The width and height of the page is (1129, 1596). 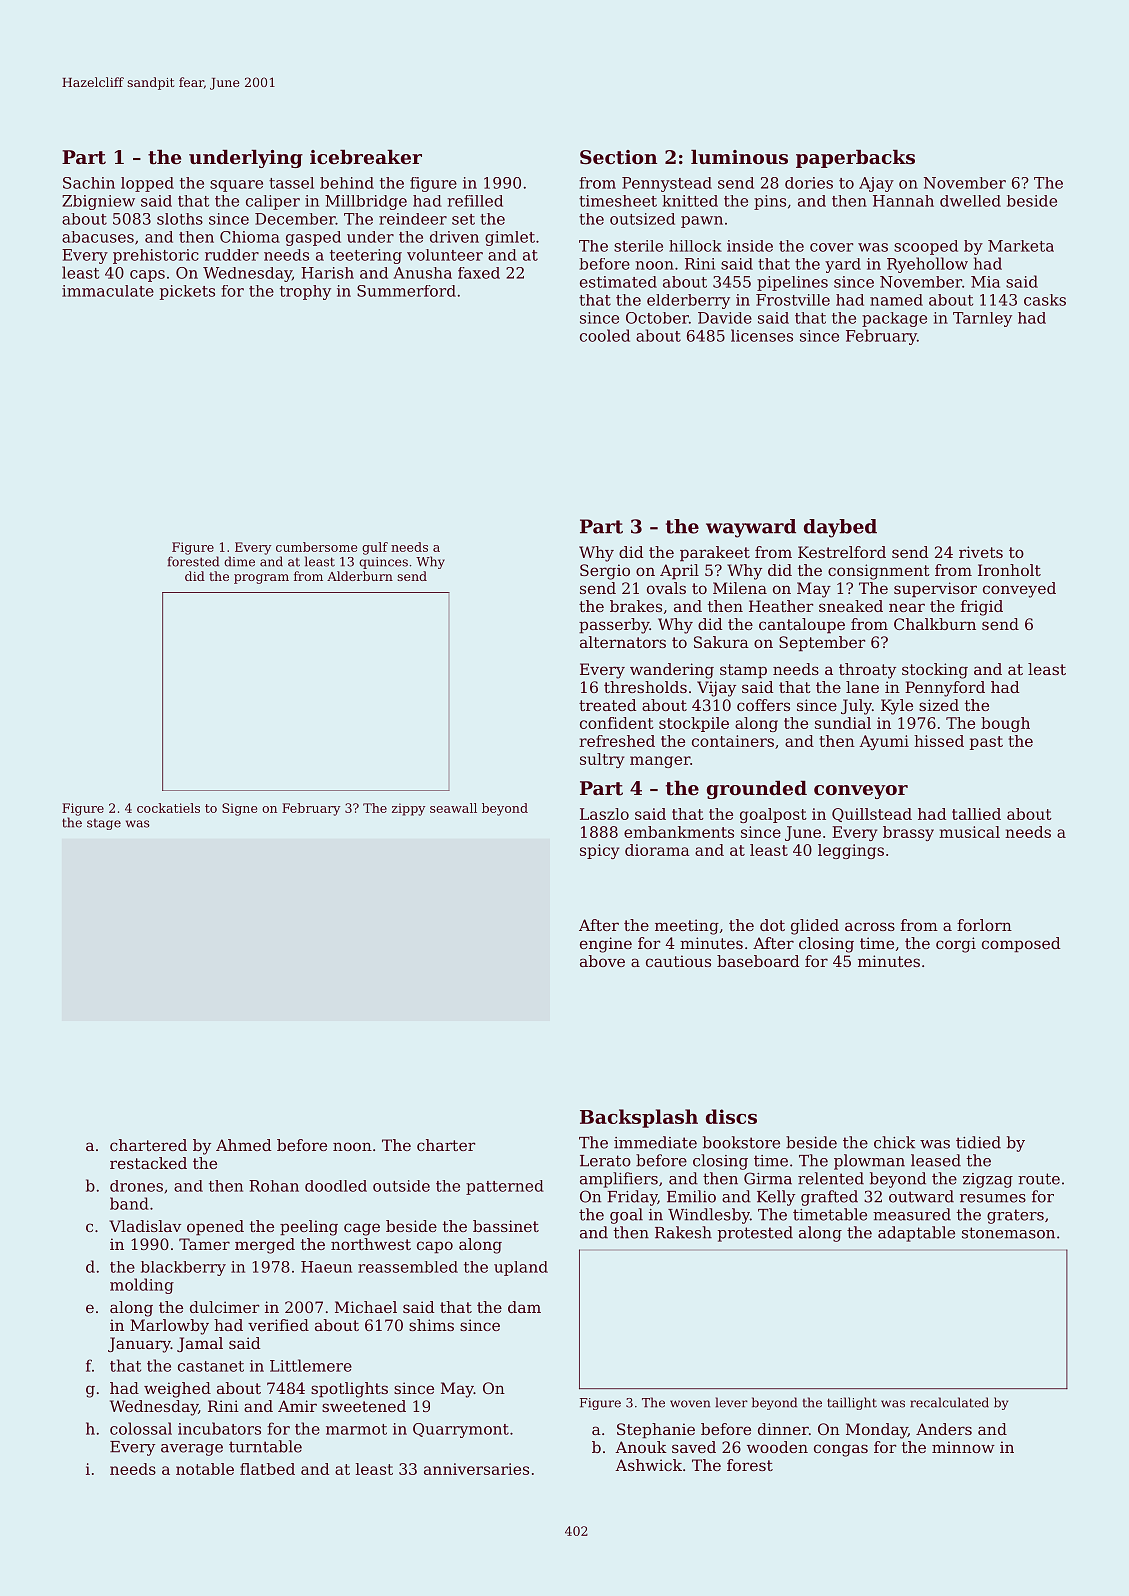 I want to click on Sachin, so click(x=89, y=183).
